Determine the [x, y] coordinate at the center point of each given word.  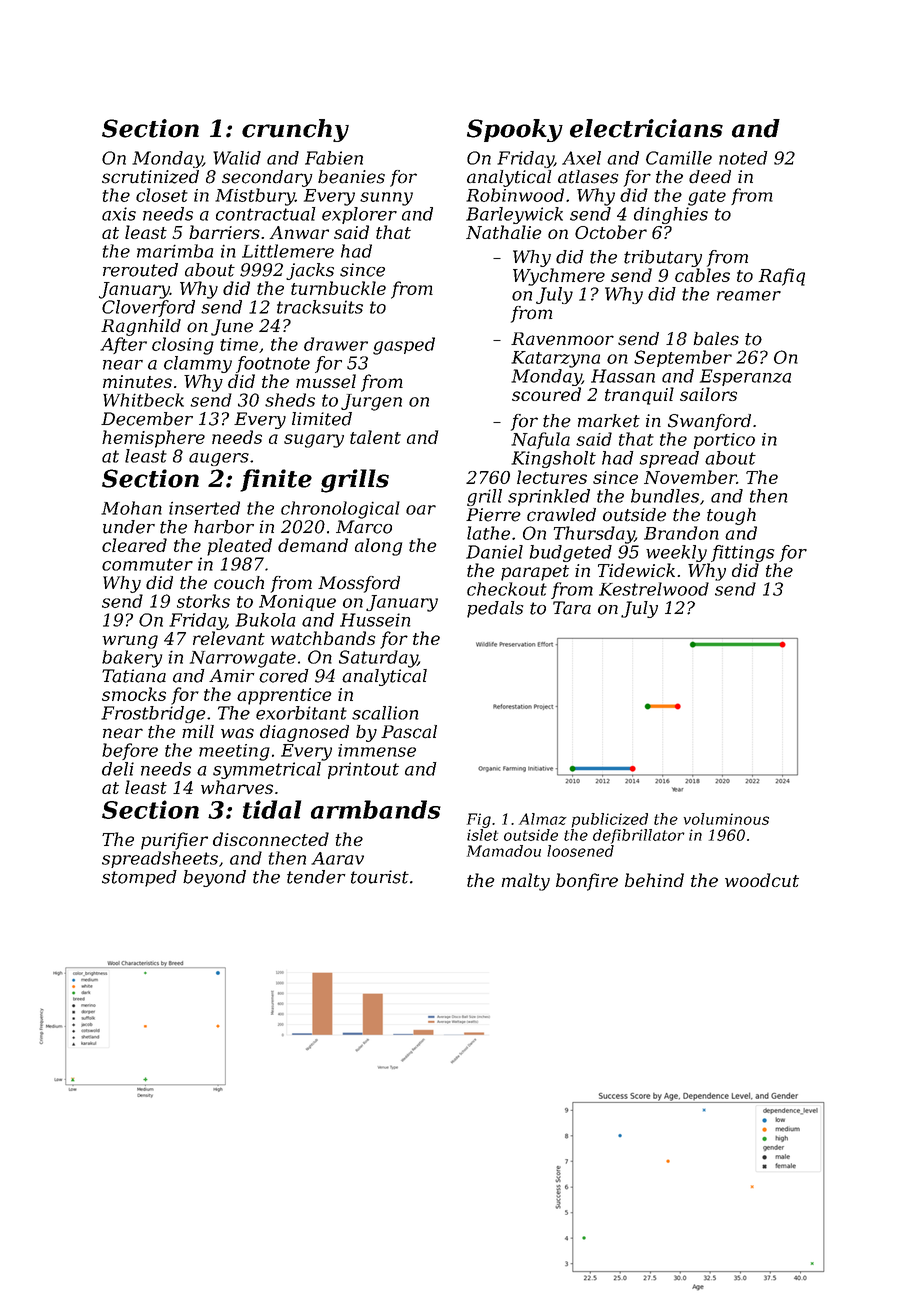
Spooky [515, 130]
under [129, 527]
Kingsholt [553, 459]
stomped [139, 878]
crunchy [295, 130]
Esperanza [745, 377]
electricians [646, 128]
